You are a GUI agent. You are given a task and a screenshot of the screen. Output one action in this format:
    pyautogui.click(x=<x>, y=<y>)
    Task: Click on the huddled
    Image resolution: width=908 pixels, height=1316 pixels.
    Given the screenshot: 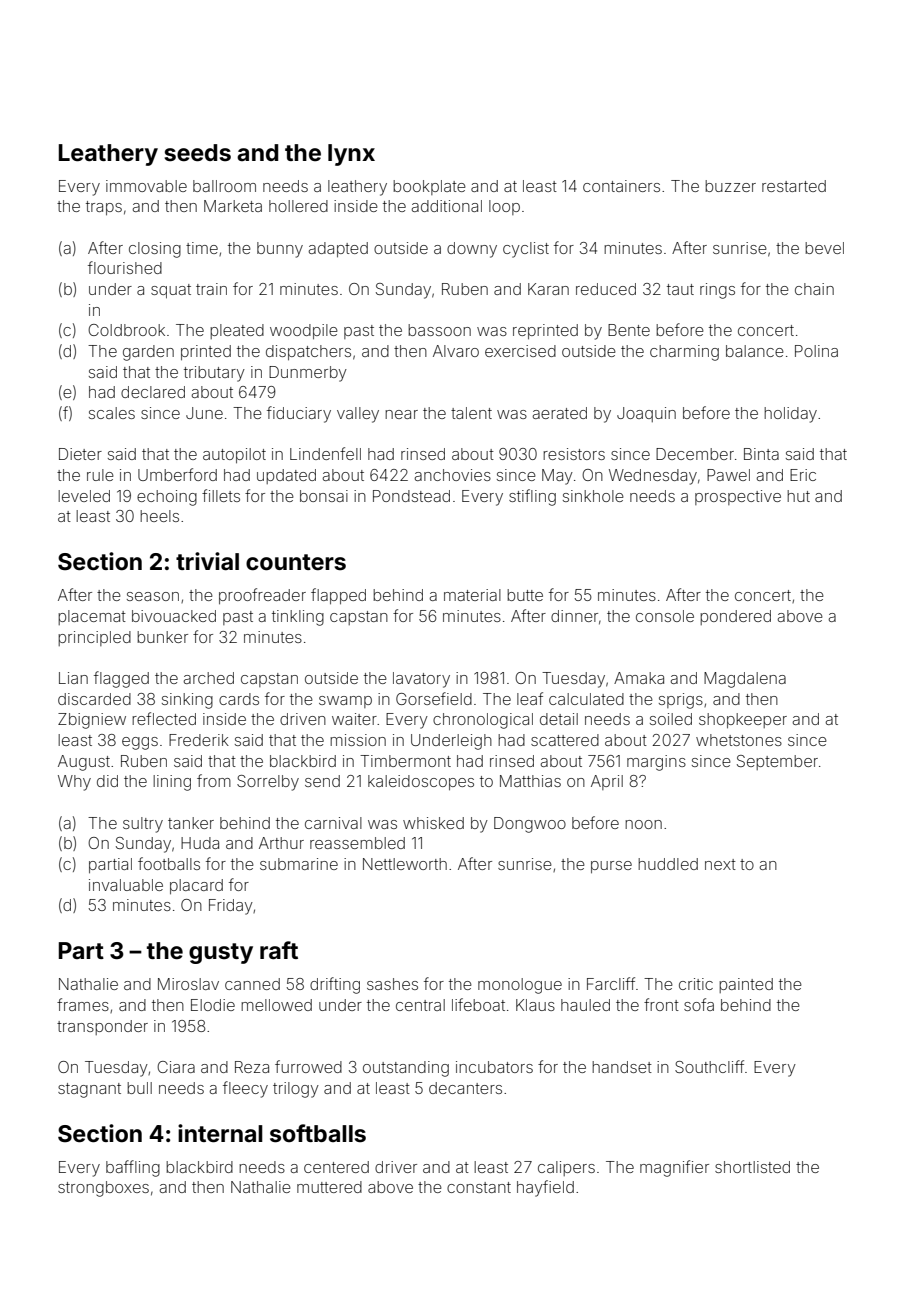 What is the action you would take?
    pyautogui.click(x=668, y=864)
